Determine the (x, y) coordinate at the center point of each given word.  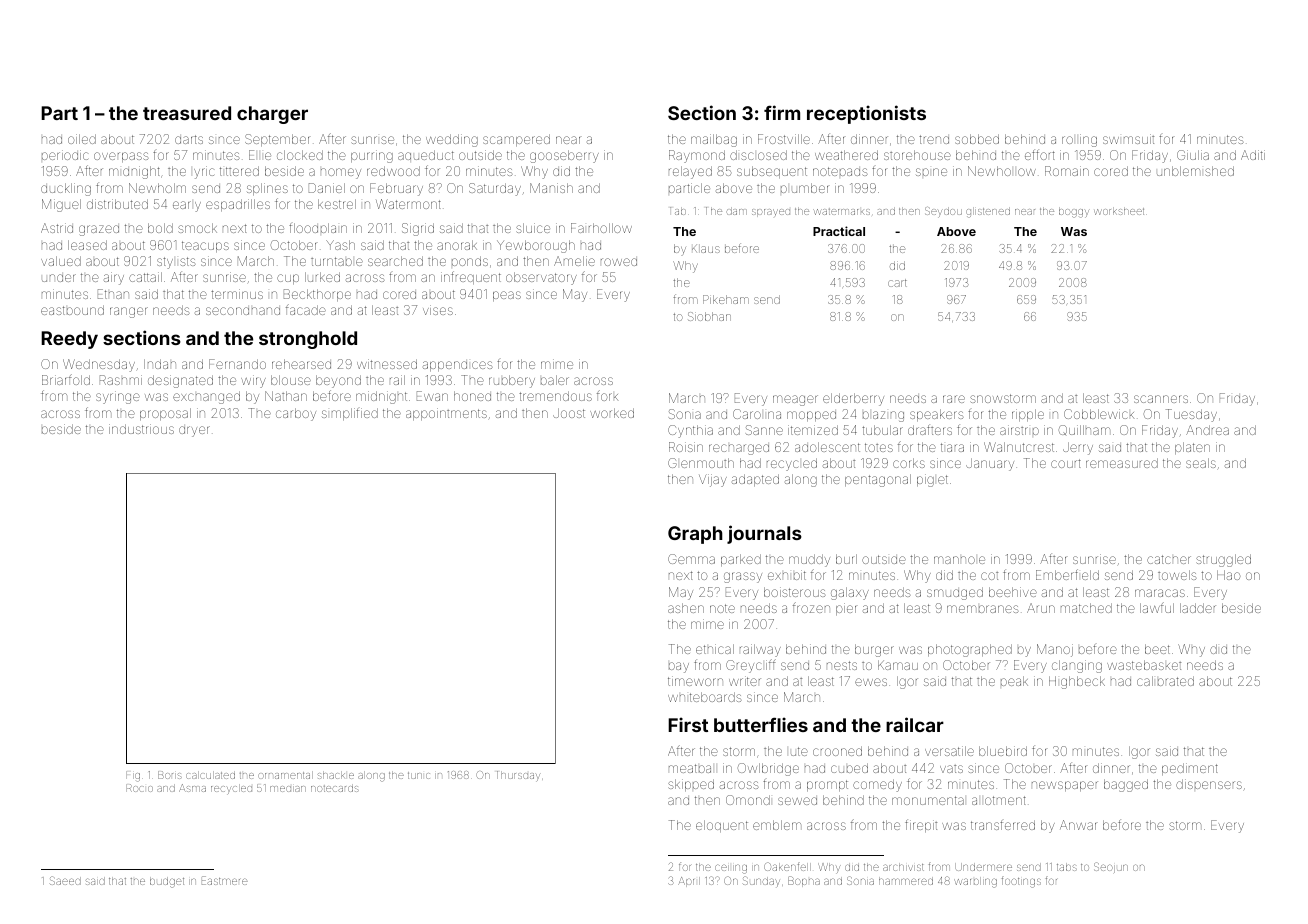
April (689, 882)
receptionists (866, 114)
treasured (187, 113)
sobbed (977, 139)
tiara (952, 447)
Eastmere (225, 880)
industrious (141, 429)
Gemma (691, 559)
